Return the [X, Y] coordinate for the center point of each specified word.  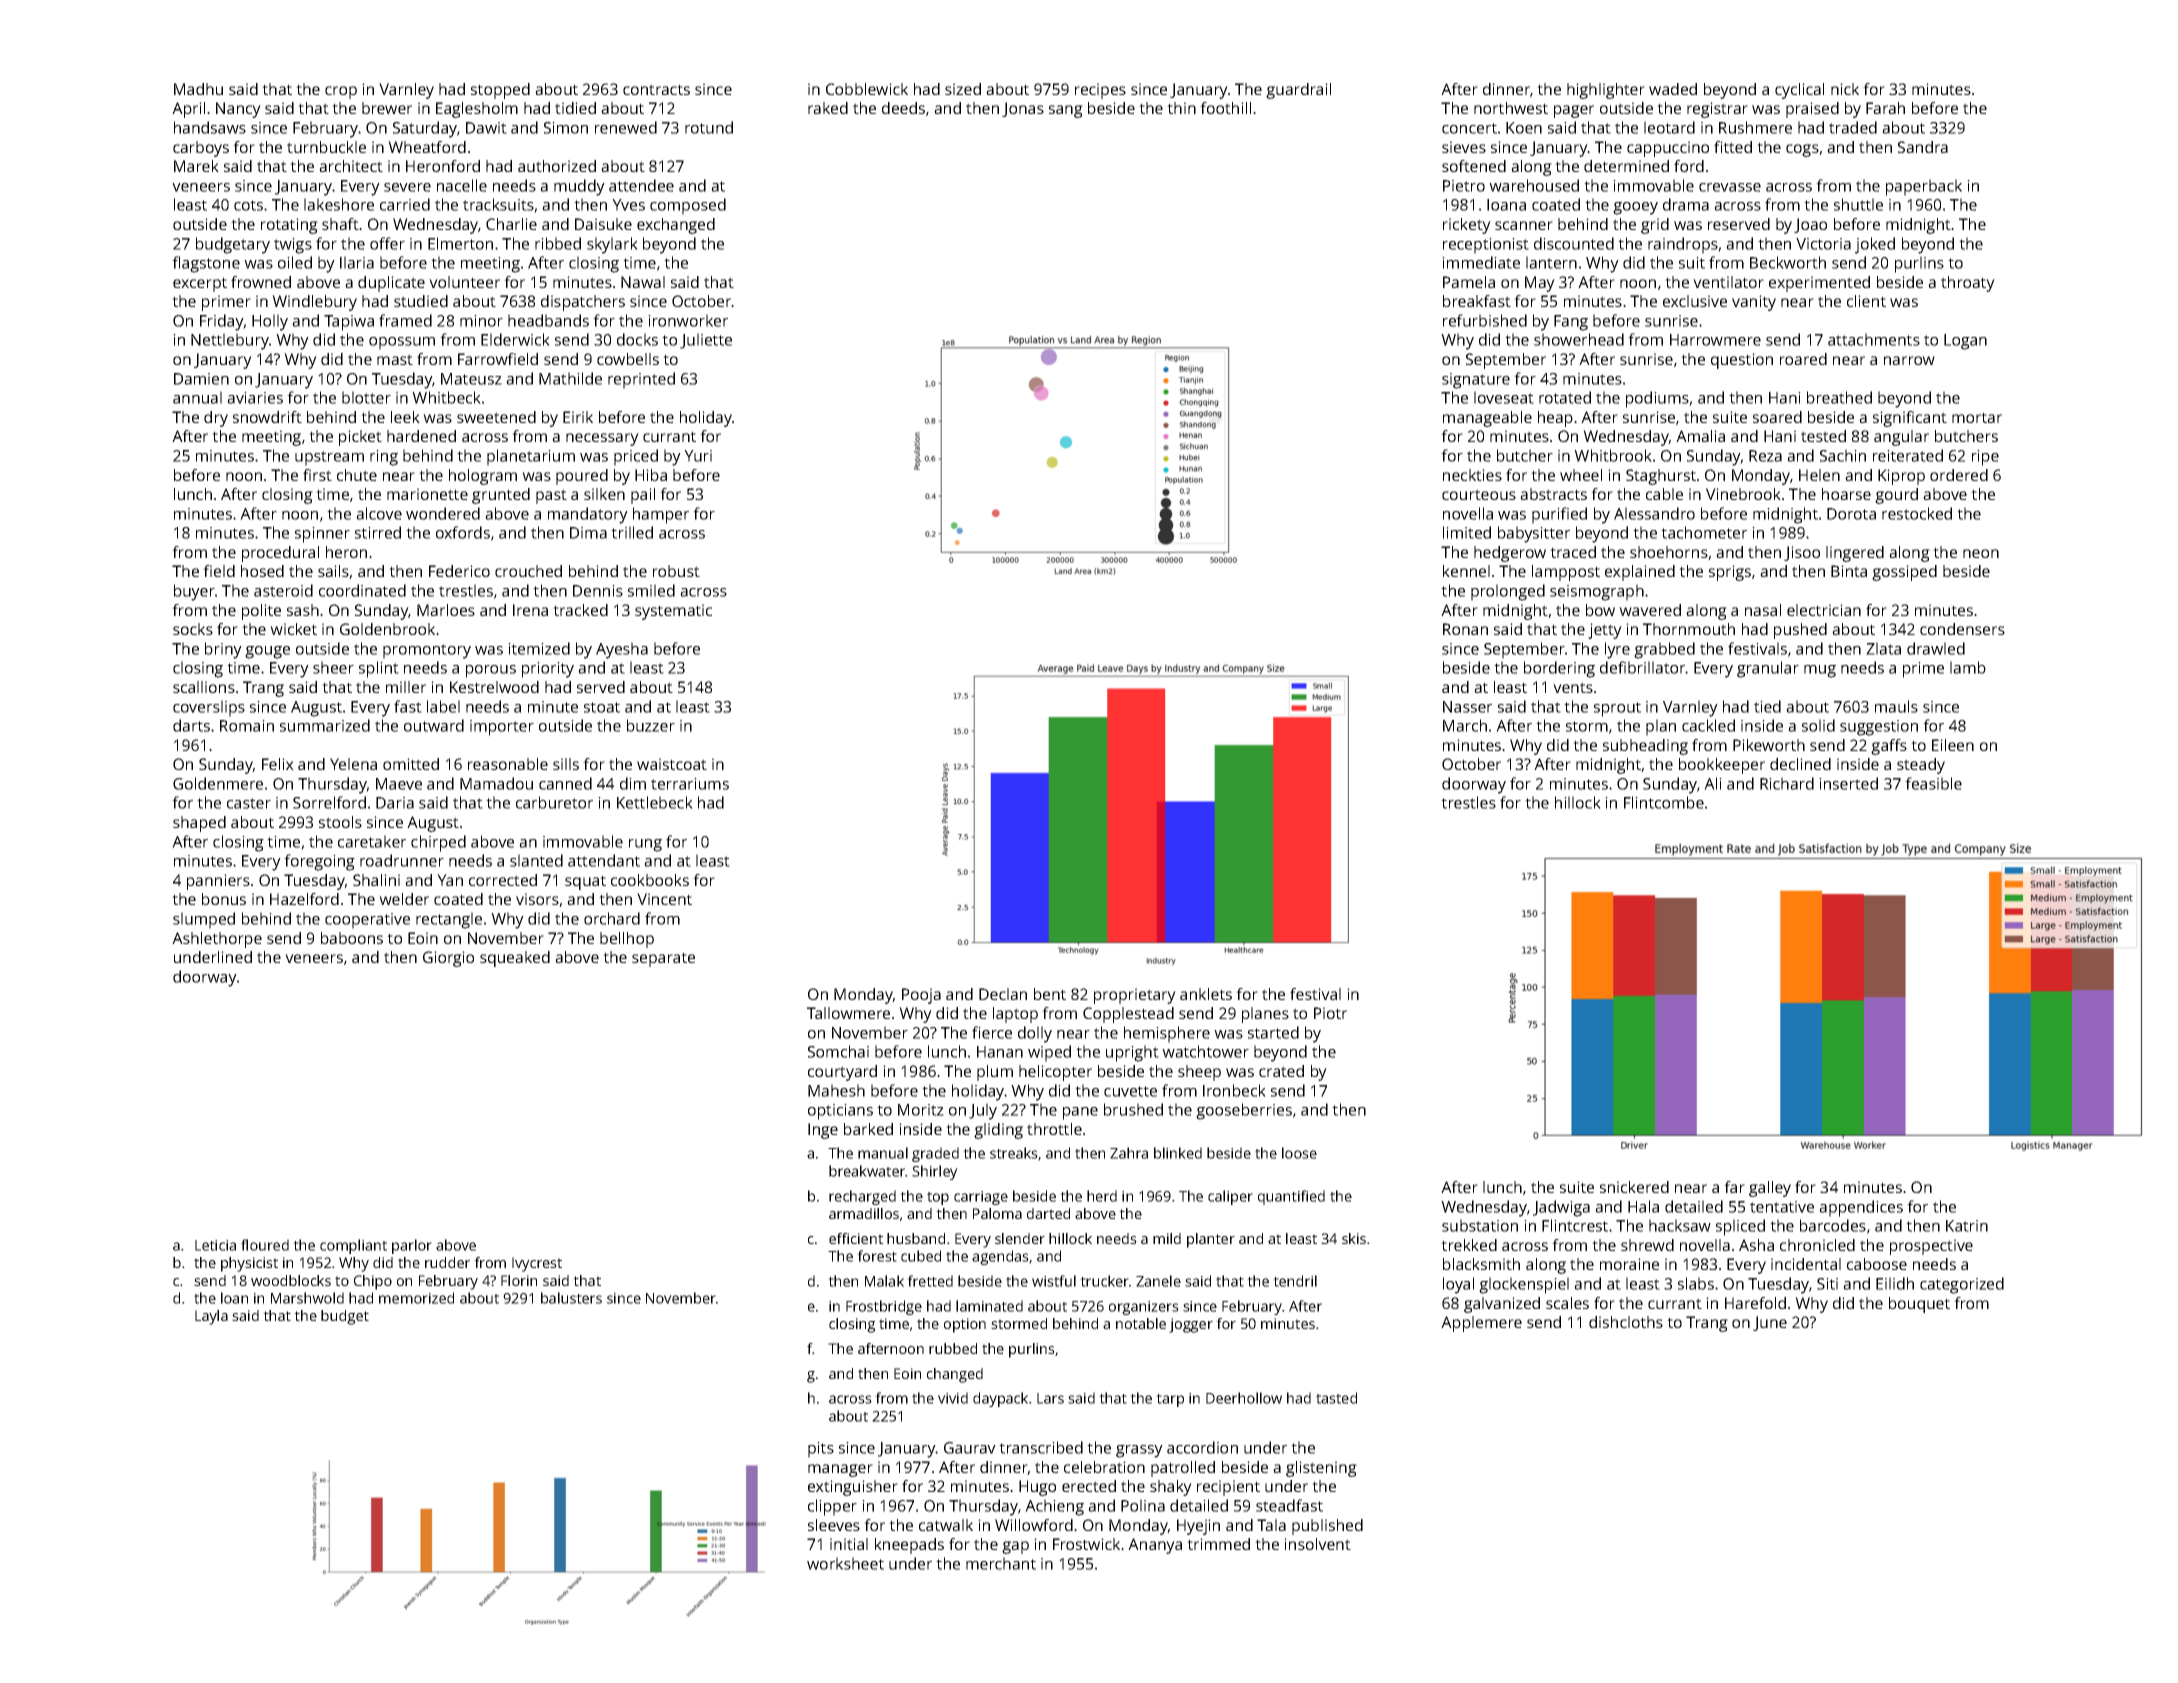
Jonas [1023, 109]
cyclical [1799, 91]
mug [1820, 671]
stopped [500, 91]
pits [821, 1450]
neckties [1472, 475]
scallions [204, 687]
